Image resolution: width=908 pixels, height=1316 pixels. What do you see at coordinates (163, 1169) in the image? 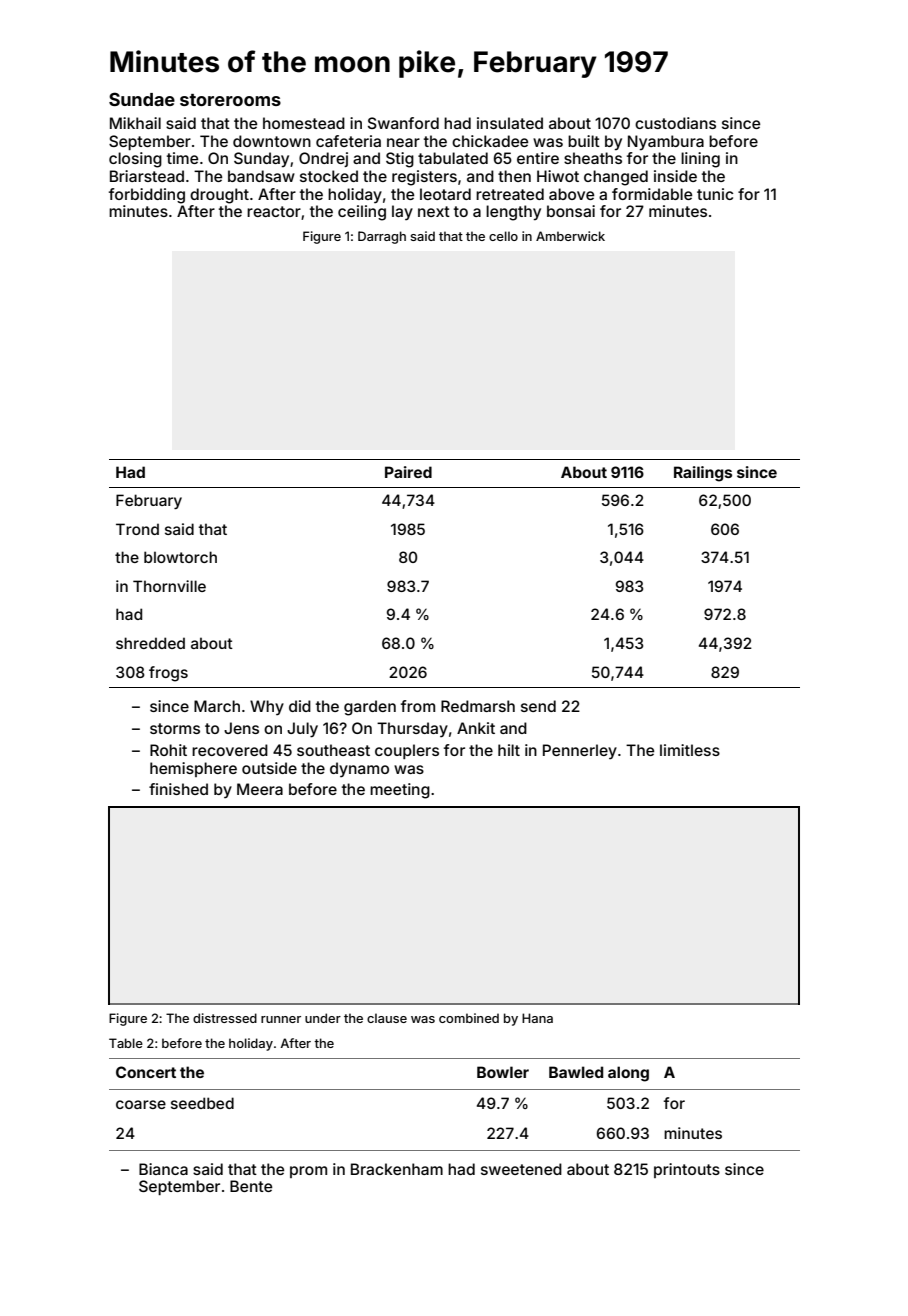
I see `Bianca` at bounding box center [163, 1169].
